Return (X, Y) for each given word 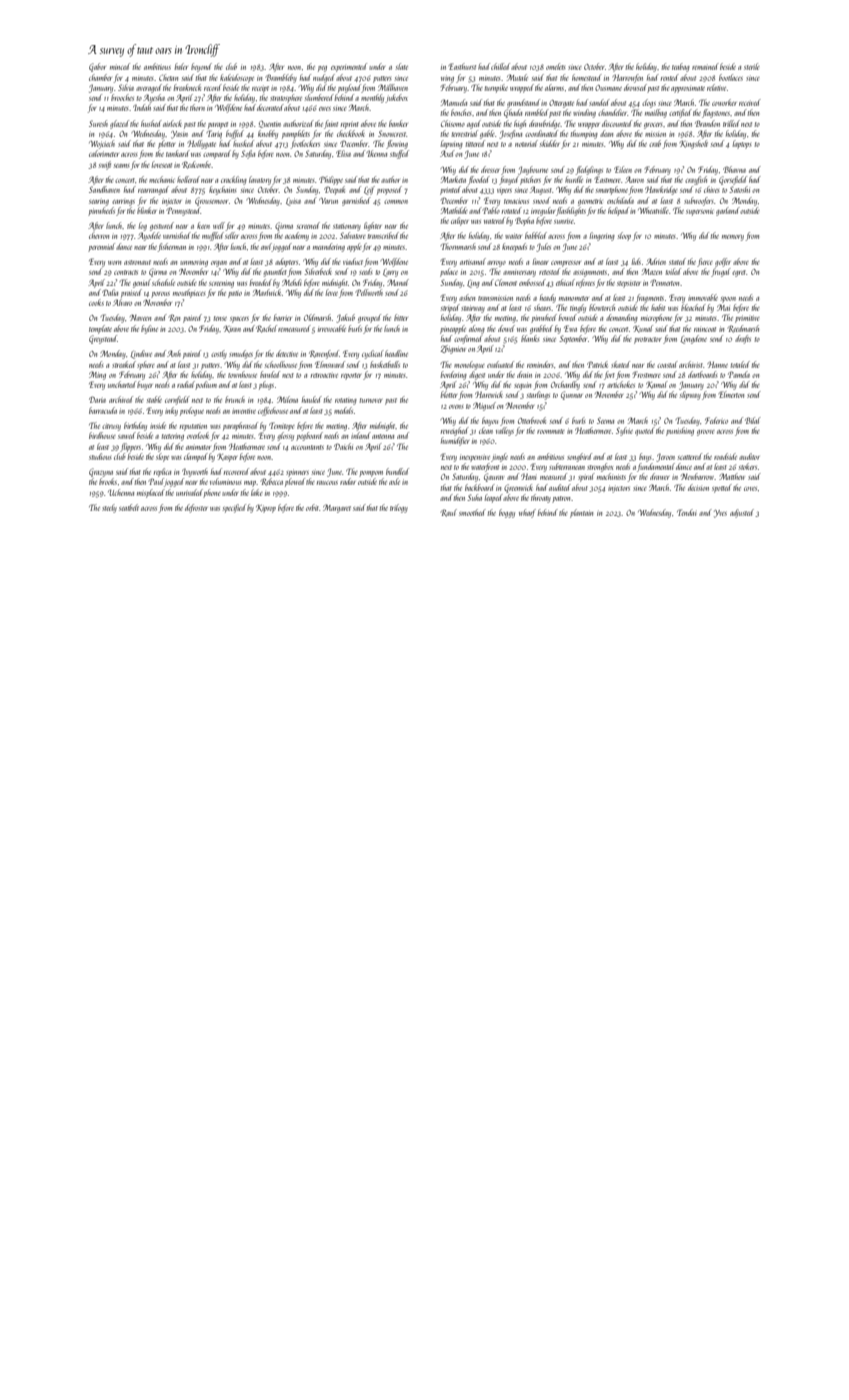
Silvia (126, 87)
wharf (527, 513)
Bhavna (734, 169)
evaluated (500, 364)
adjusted (742, 513)
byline (149, 329)
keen (203, 225)
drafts (743, 339)
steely (109, 508)
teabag (681, 67)
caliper (460, 221)
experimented (349, 67)
